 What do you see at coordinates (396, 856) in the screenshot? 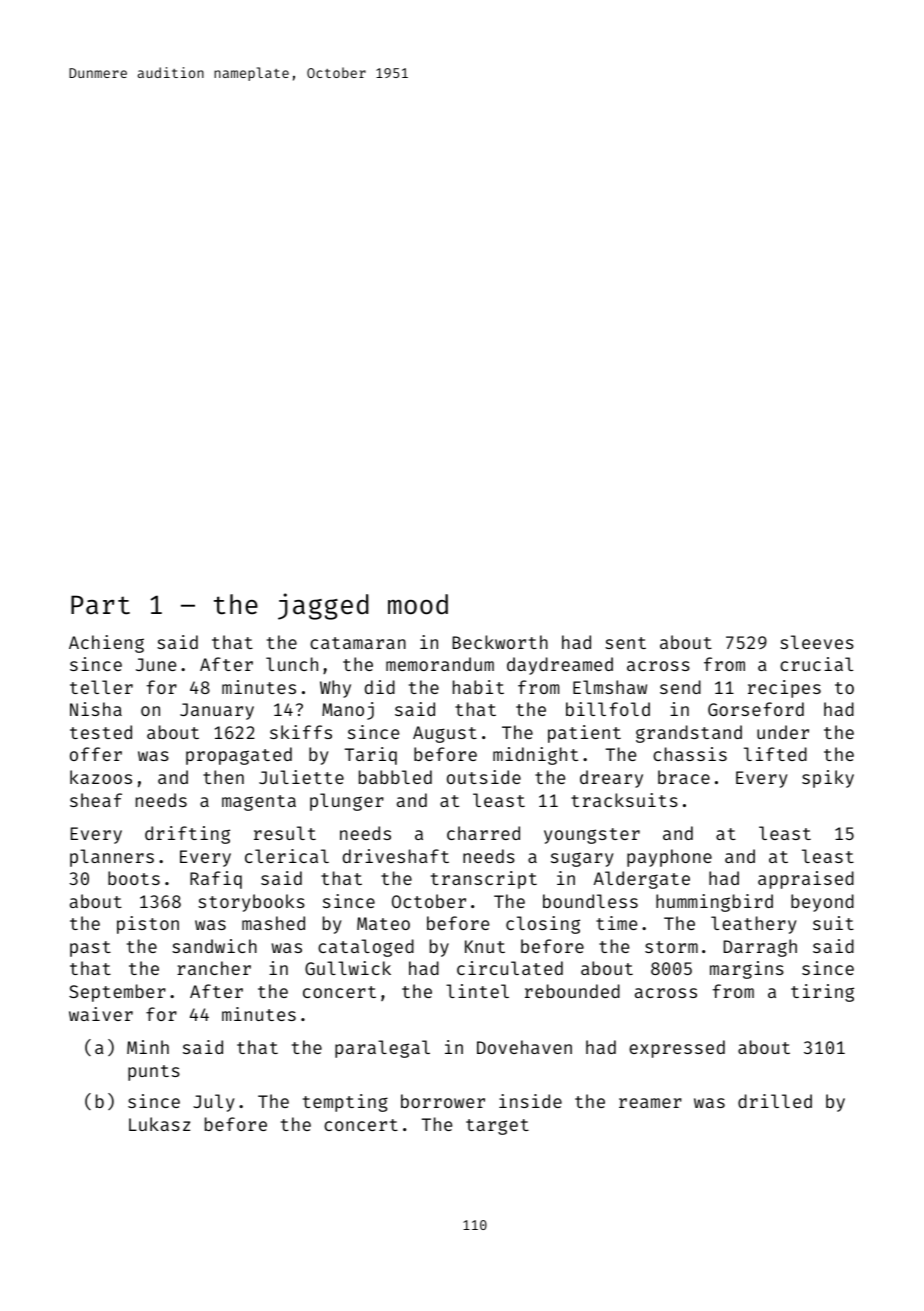
I see `driveshaft` at bounding box center [396, 856].
